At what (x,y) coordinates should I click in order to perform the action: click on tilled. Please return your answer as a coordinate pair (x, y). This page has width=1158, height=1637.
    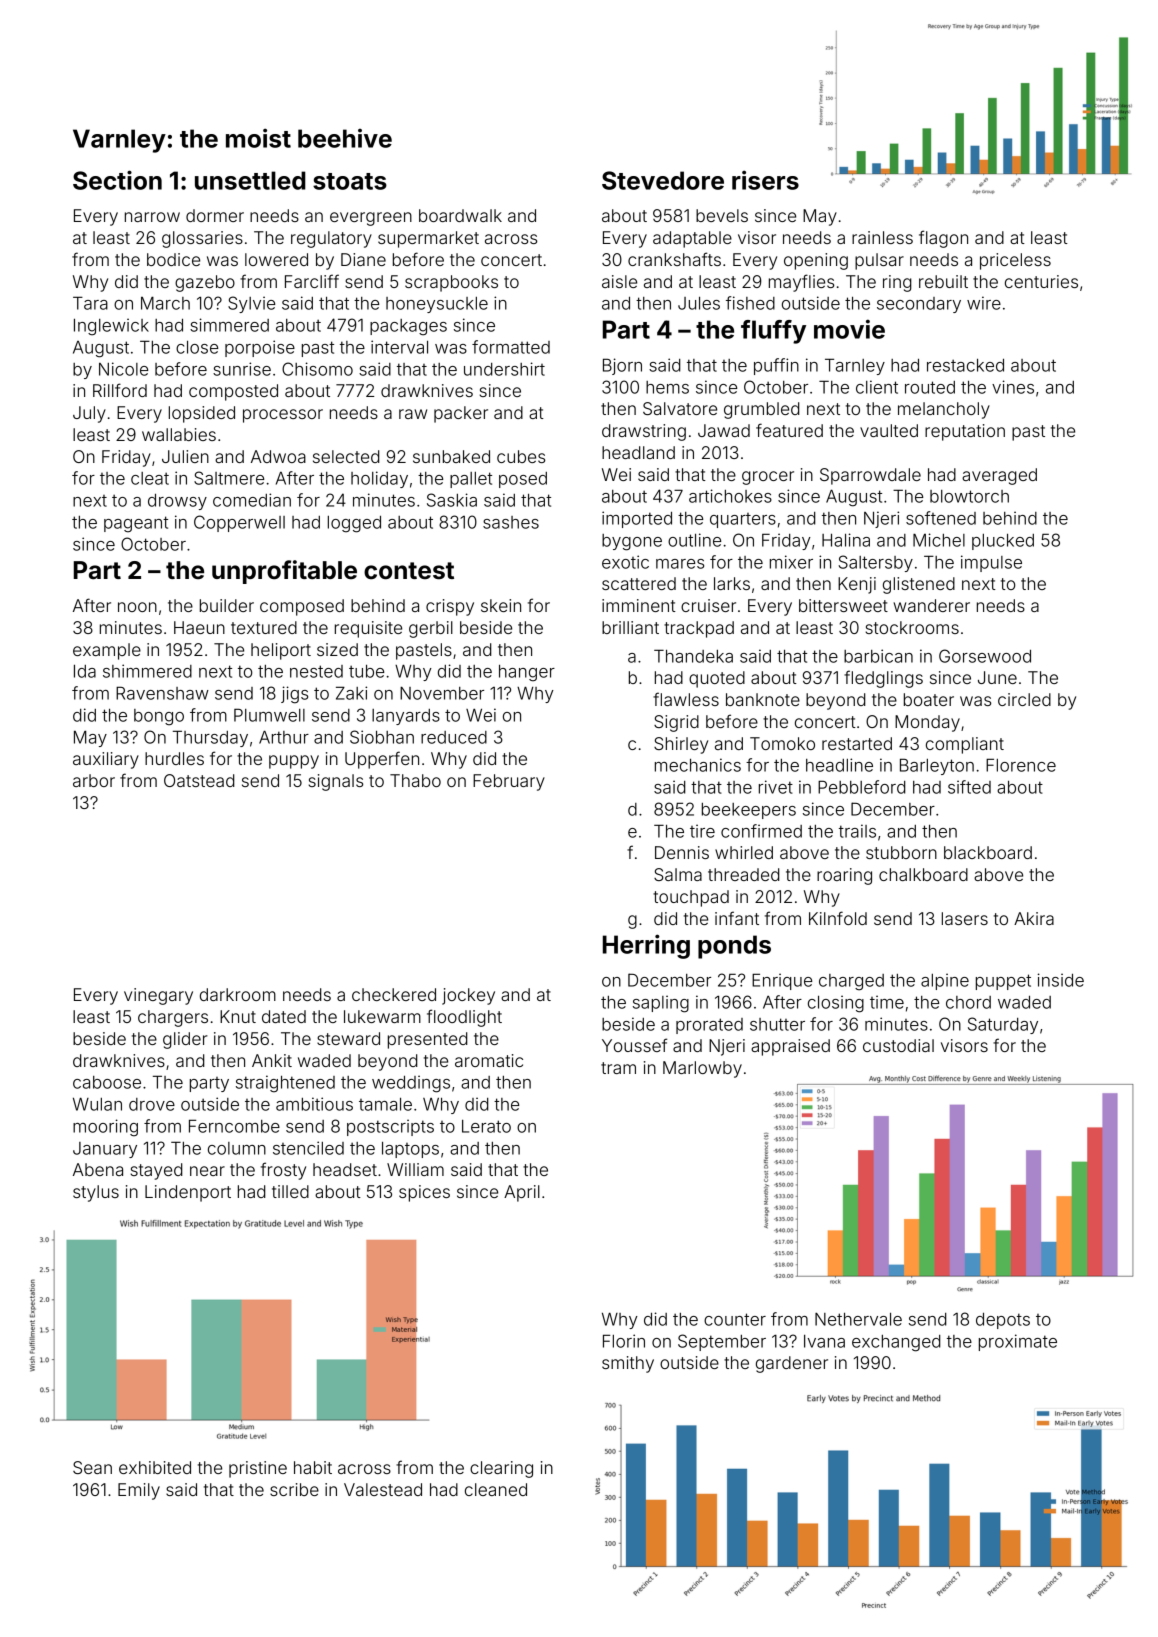
    Looking at the image, I should click on (290, 1191).
